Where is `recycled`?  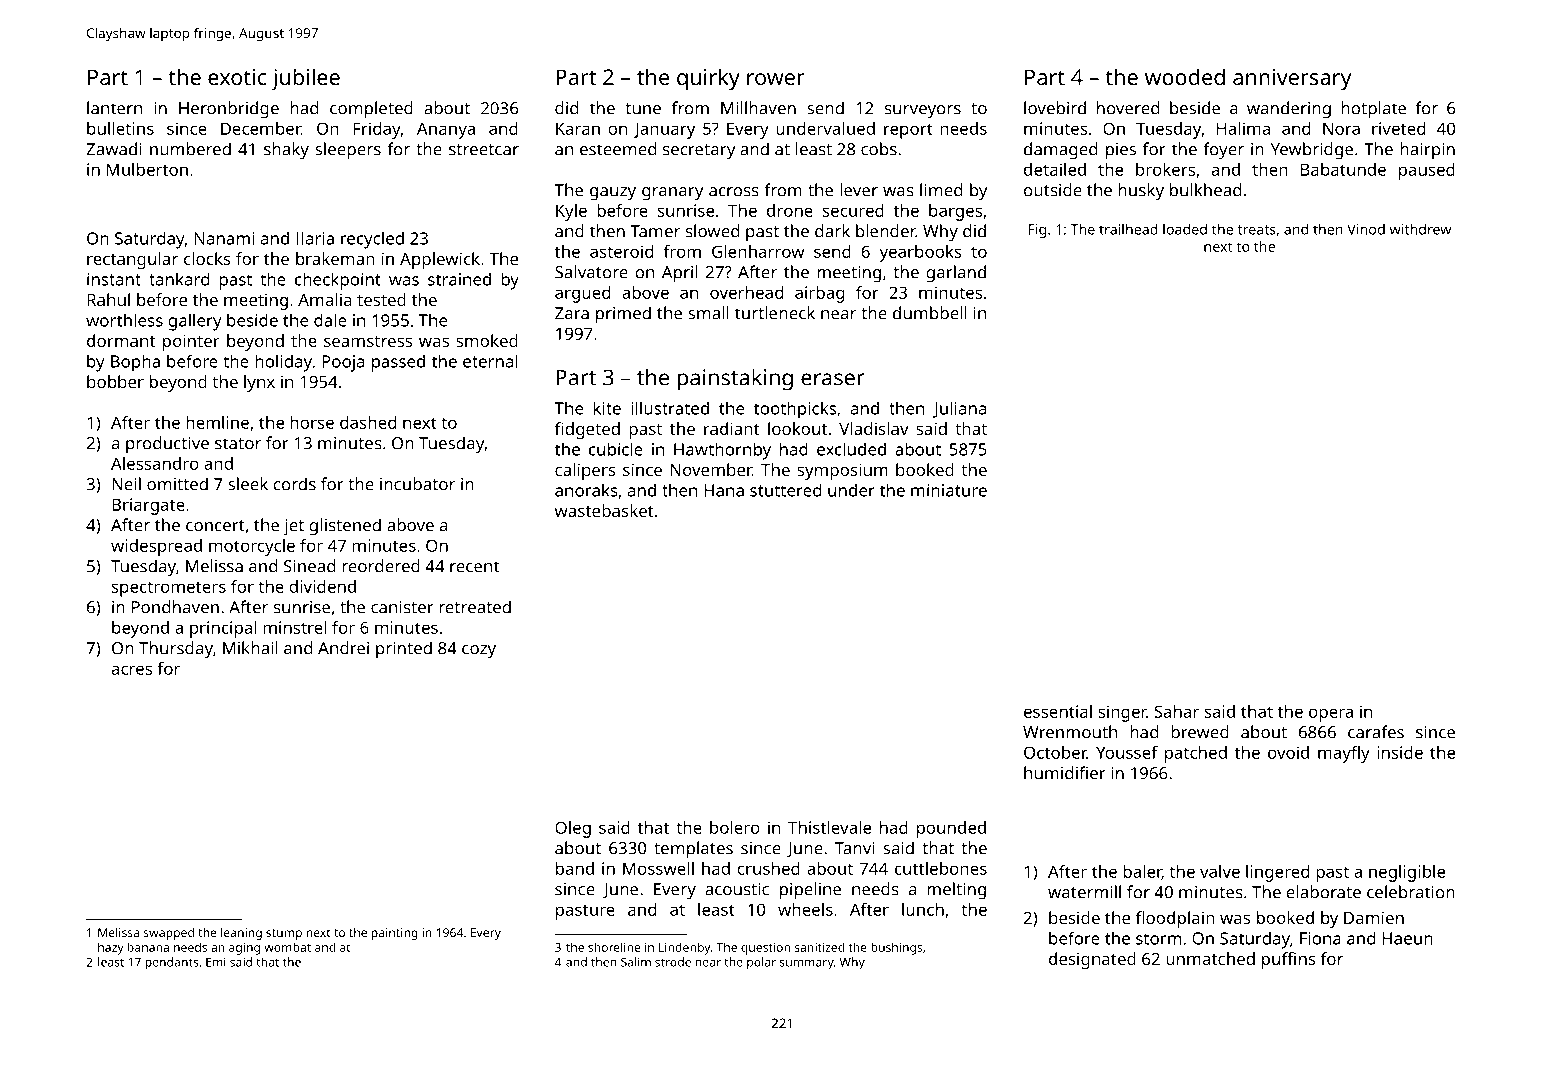 recycled is located at coordinates (372, 240).
